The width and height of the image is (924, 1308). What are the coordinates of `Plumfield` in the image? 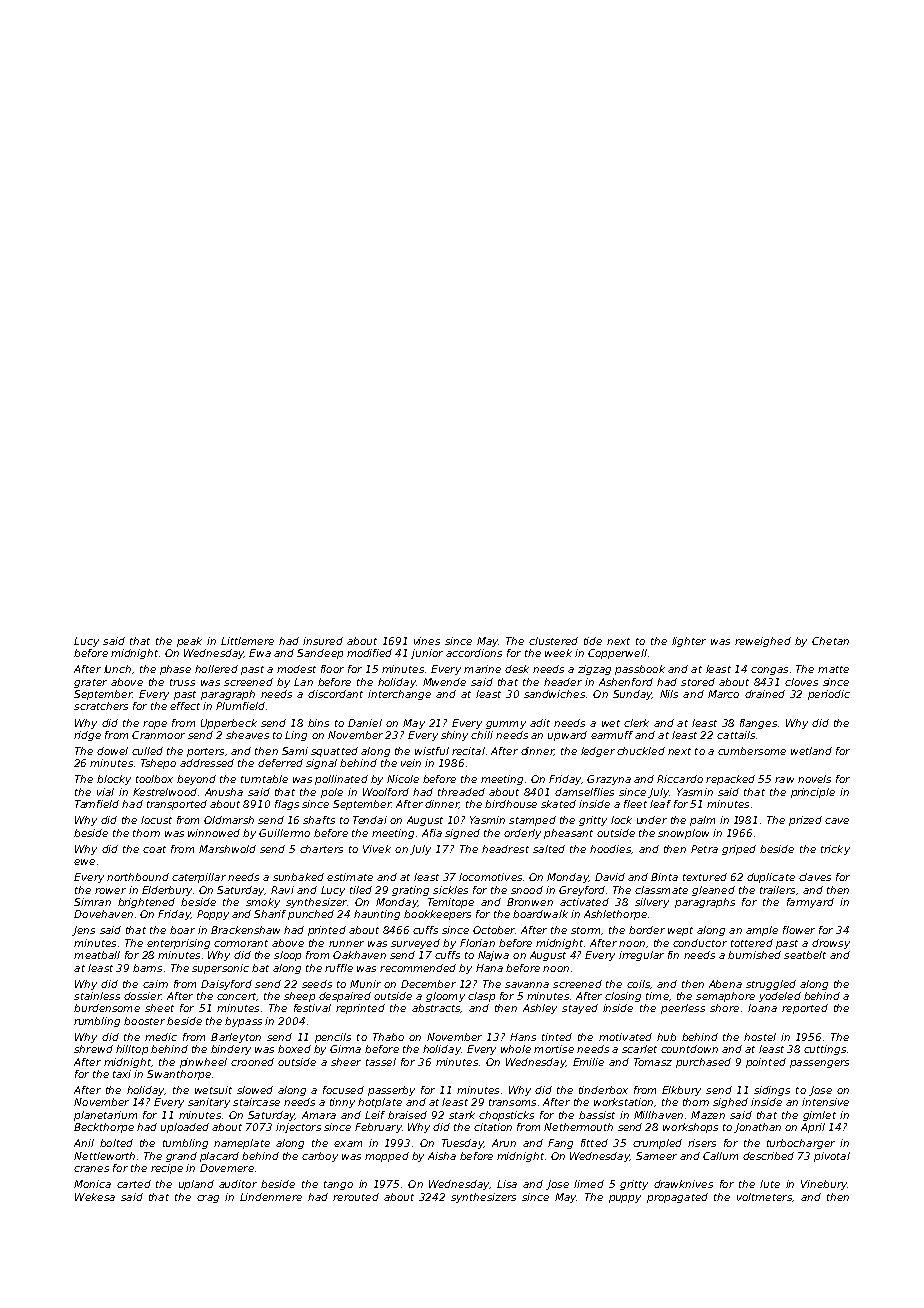 It's located at (240, 706).
